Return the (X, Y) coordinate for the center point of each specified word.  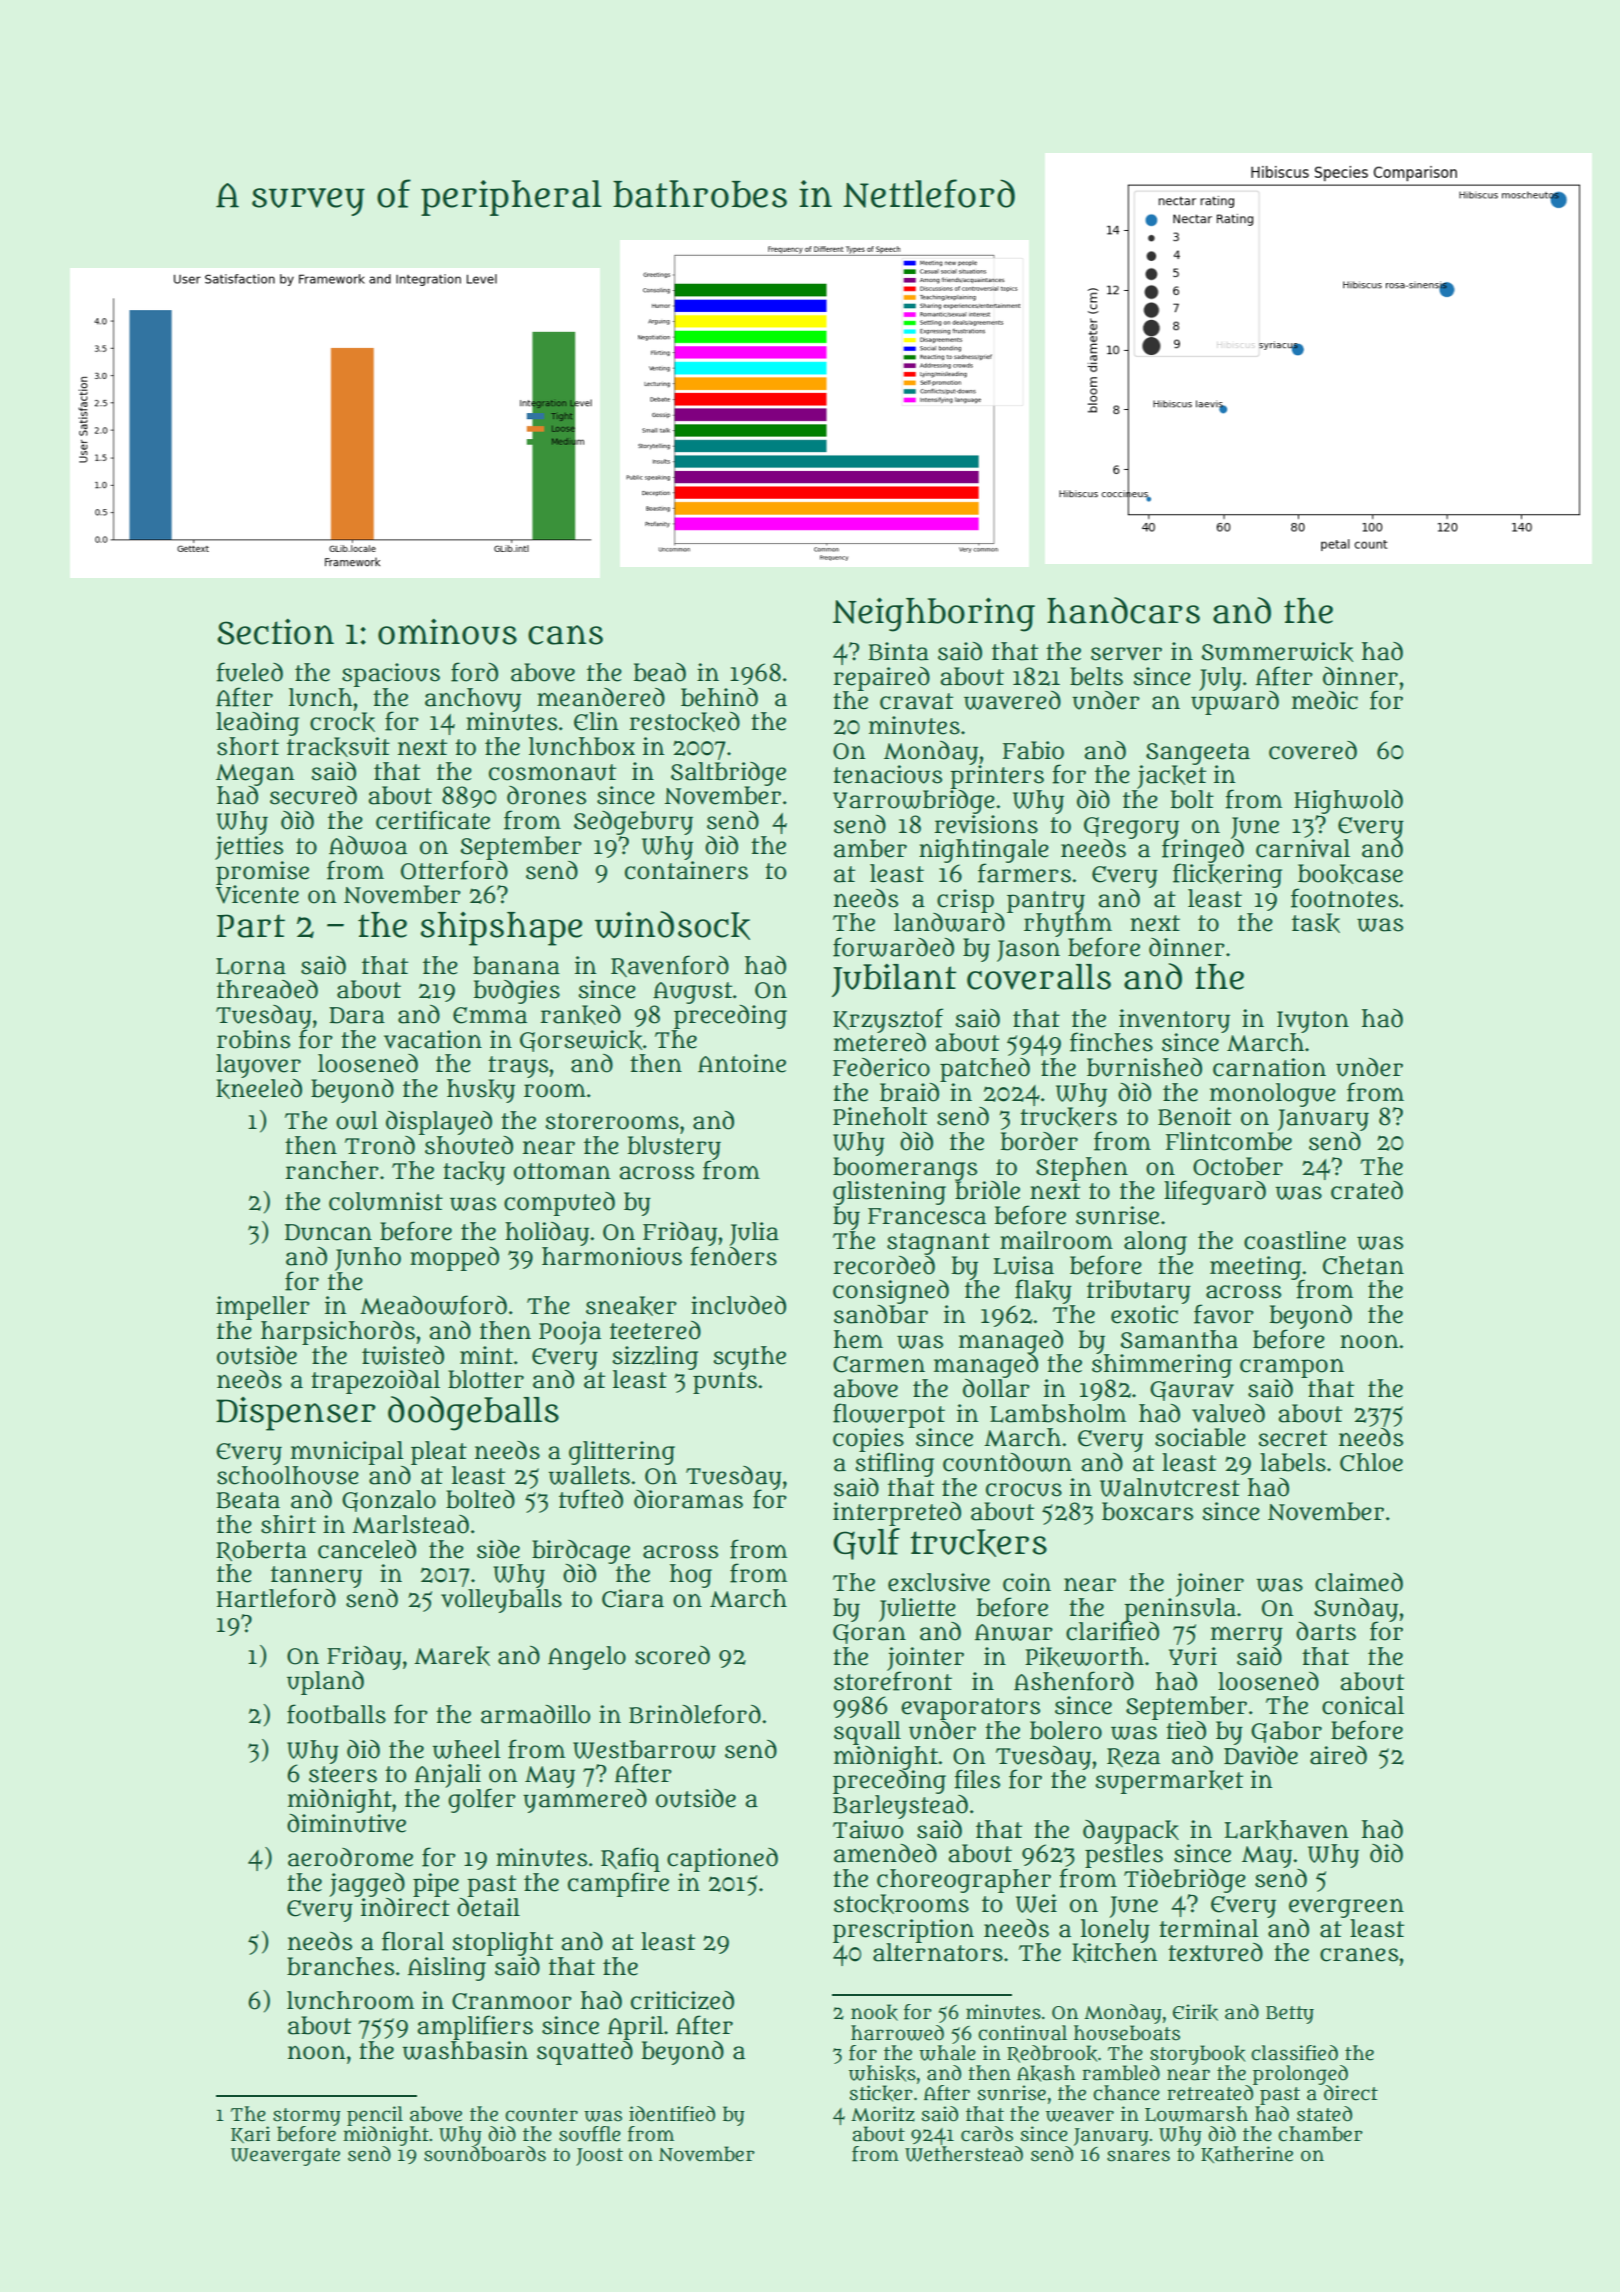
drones (546, 795)
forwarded (893, 947)
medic (1325, 700)
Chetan (1363, 1265)
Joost (599, 2157)
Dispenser (296, 1414)
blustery (674, 1148)
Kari (250, 2135)
